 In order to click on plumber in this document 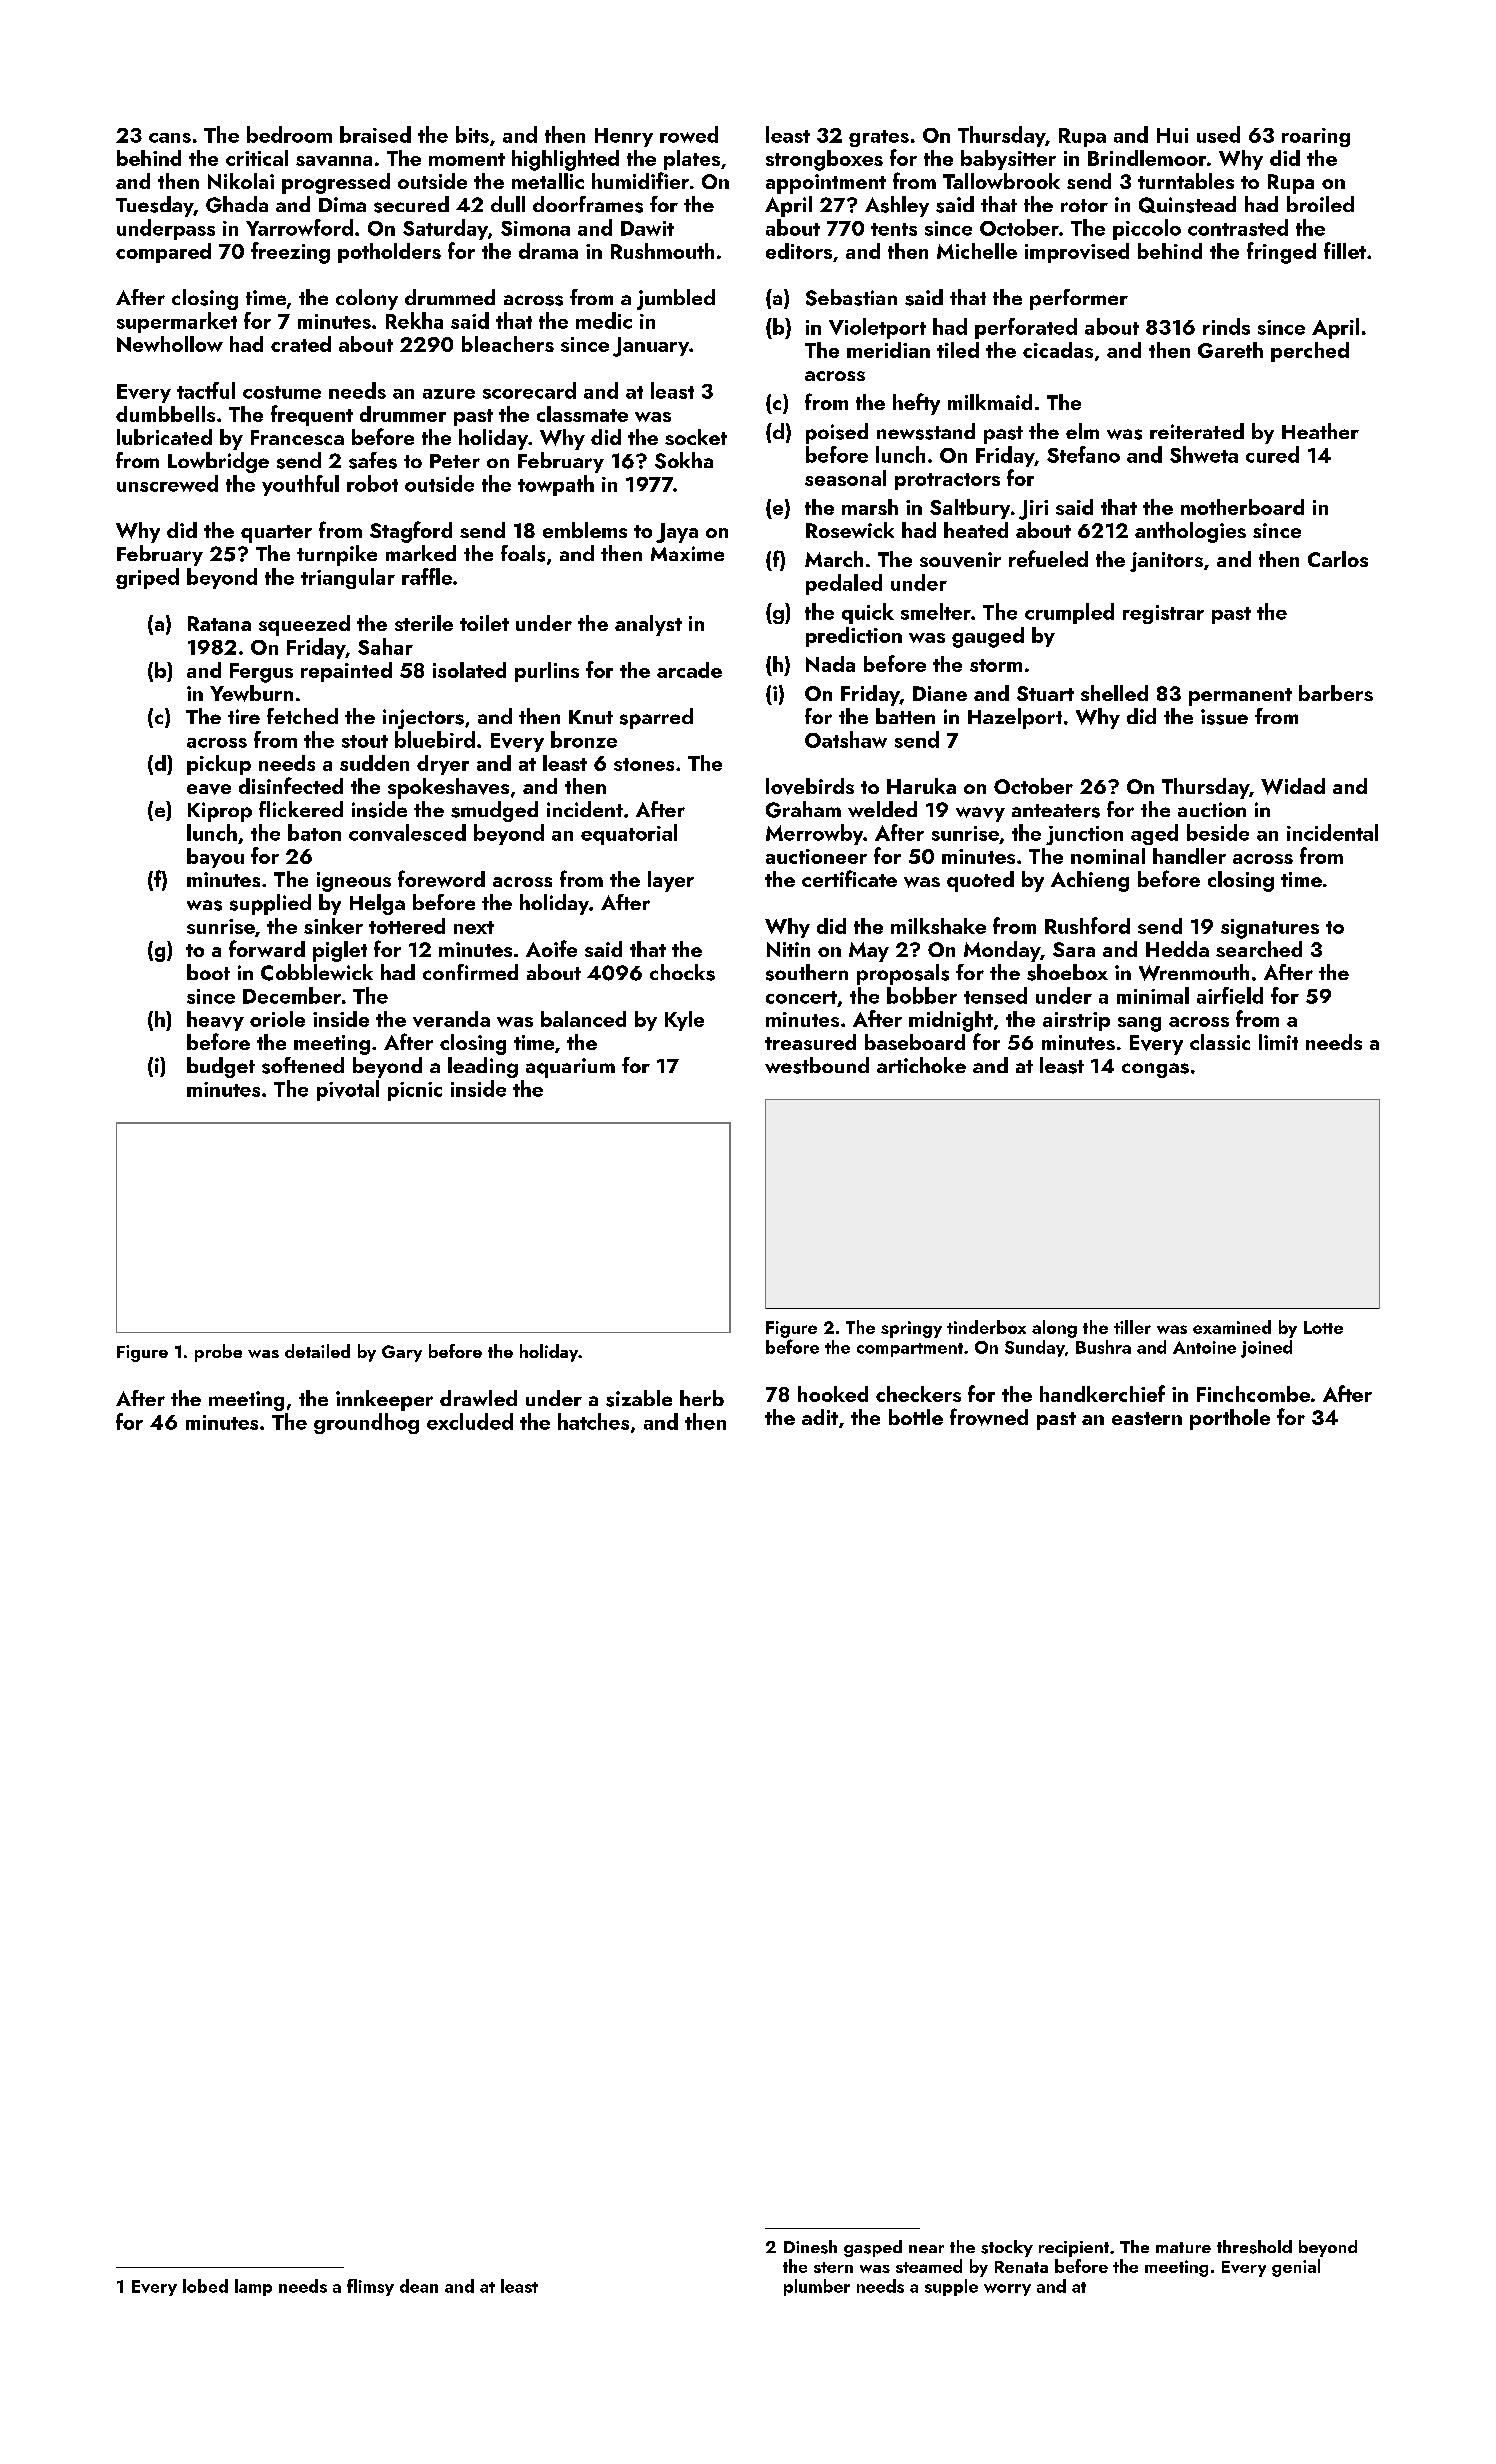, I will do `click(817, 2287)`.
